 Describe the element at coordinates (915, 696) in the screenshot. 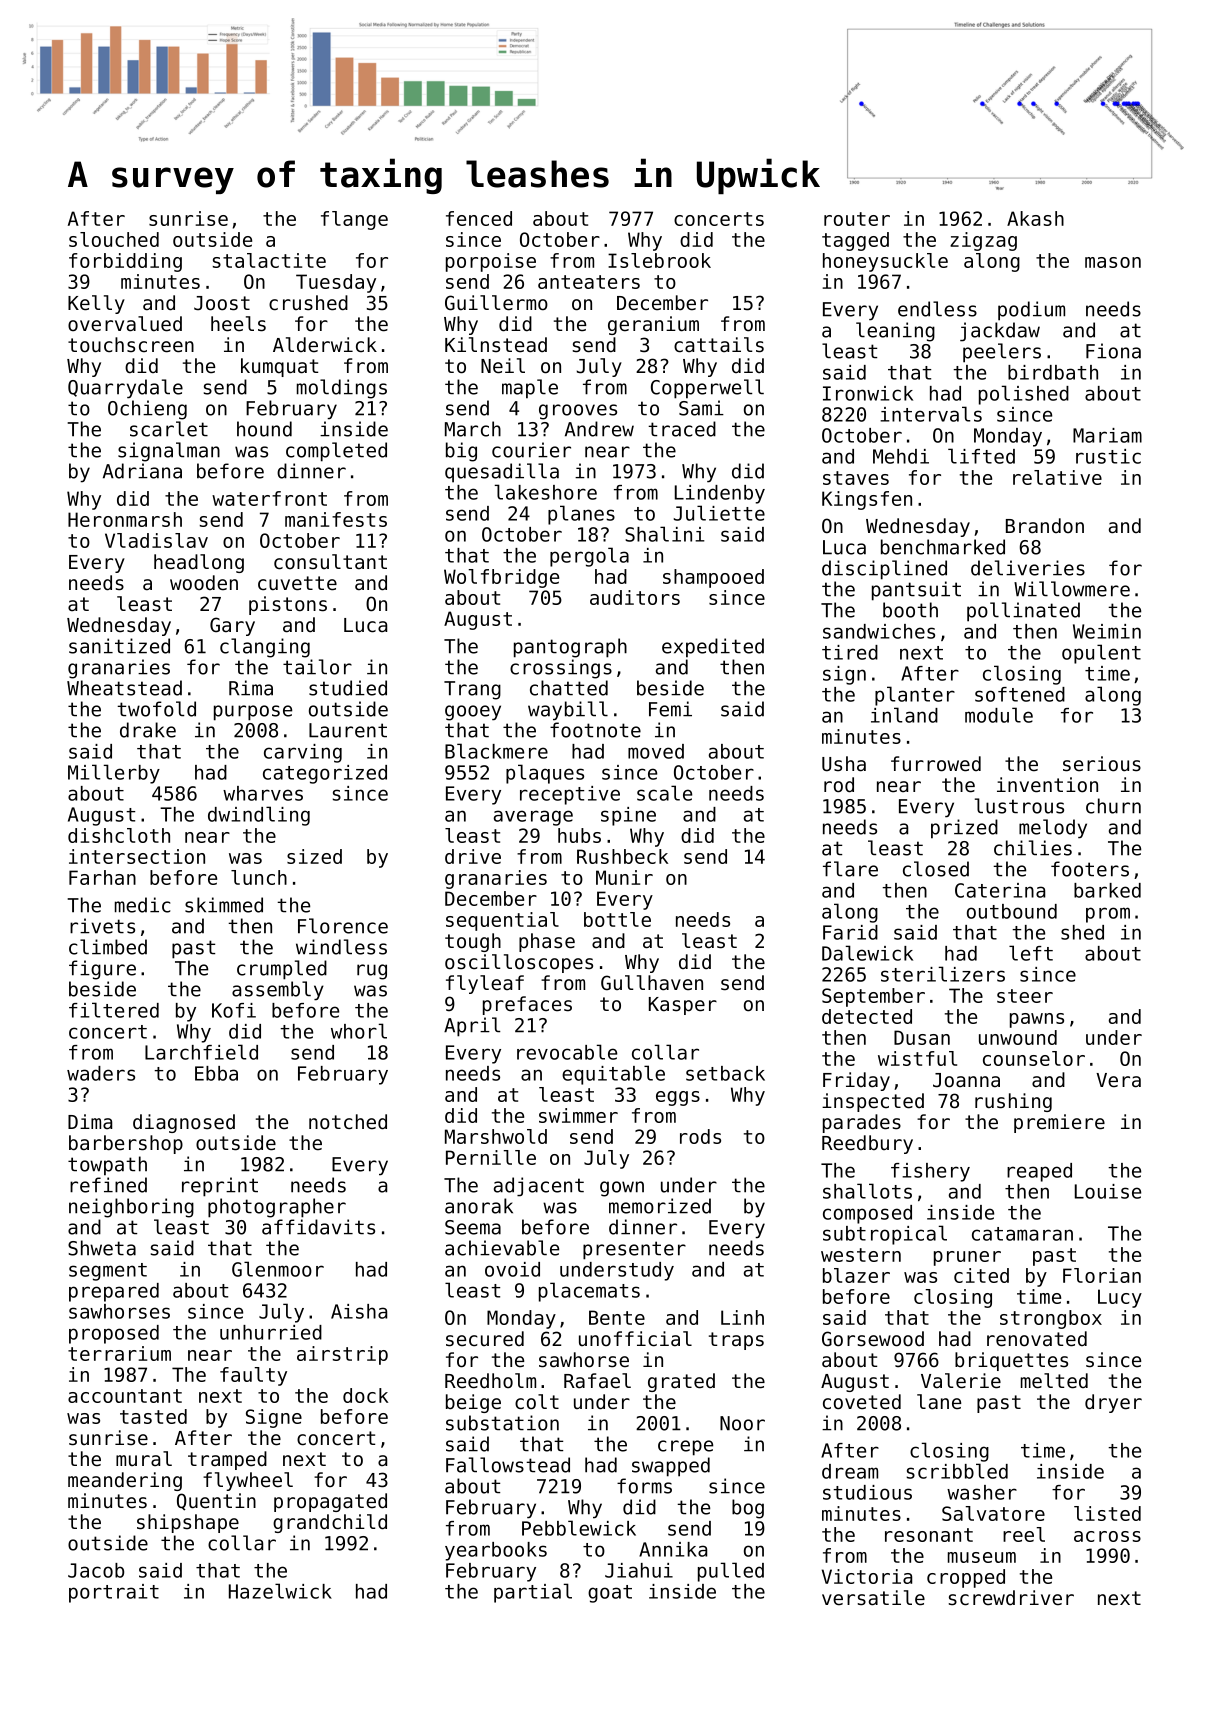

I see `planter` at that location.
